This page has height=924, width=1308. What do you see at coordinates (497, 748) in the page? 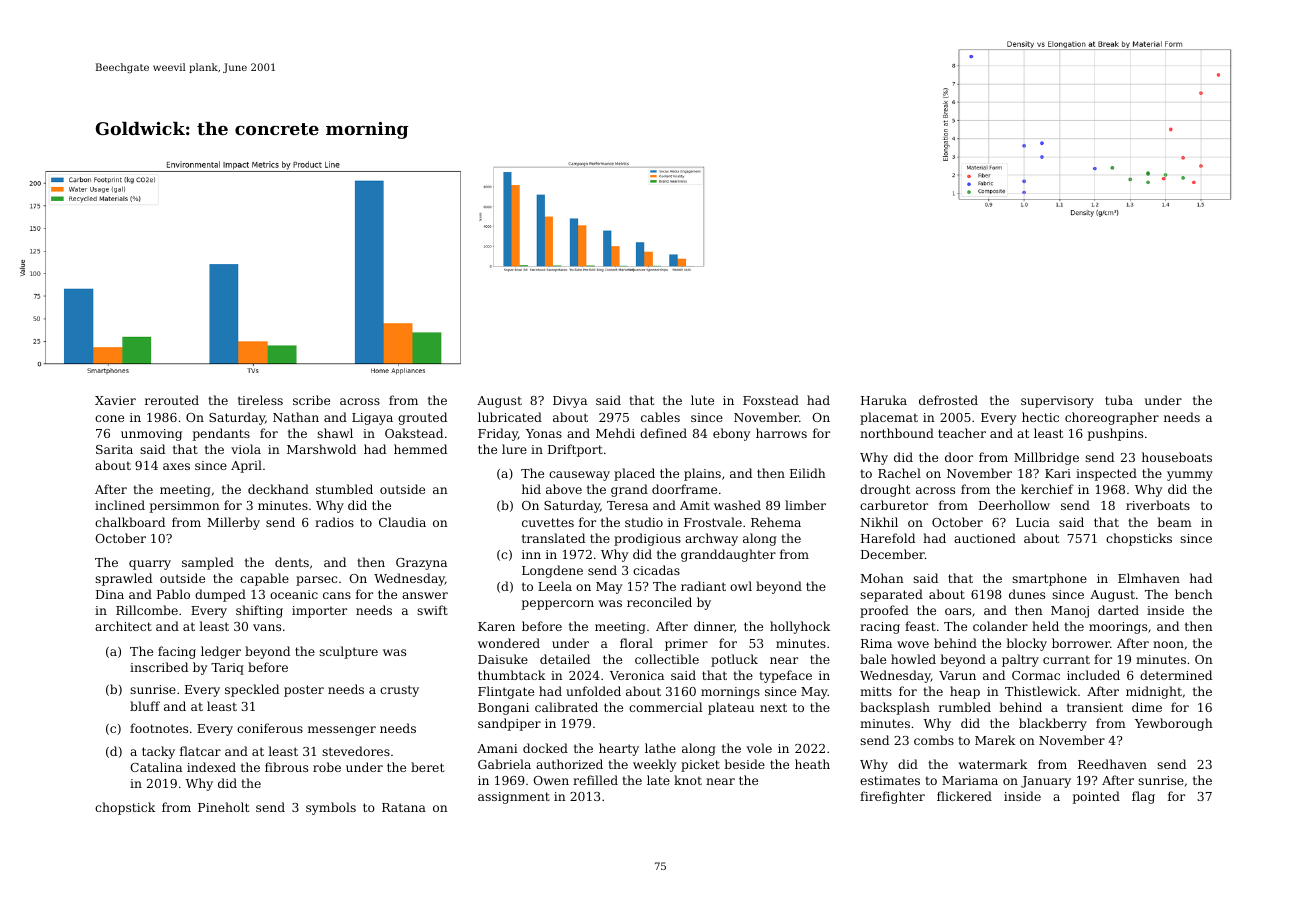
I see `Amani` at bounding box center [497, 748].
